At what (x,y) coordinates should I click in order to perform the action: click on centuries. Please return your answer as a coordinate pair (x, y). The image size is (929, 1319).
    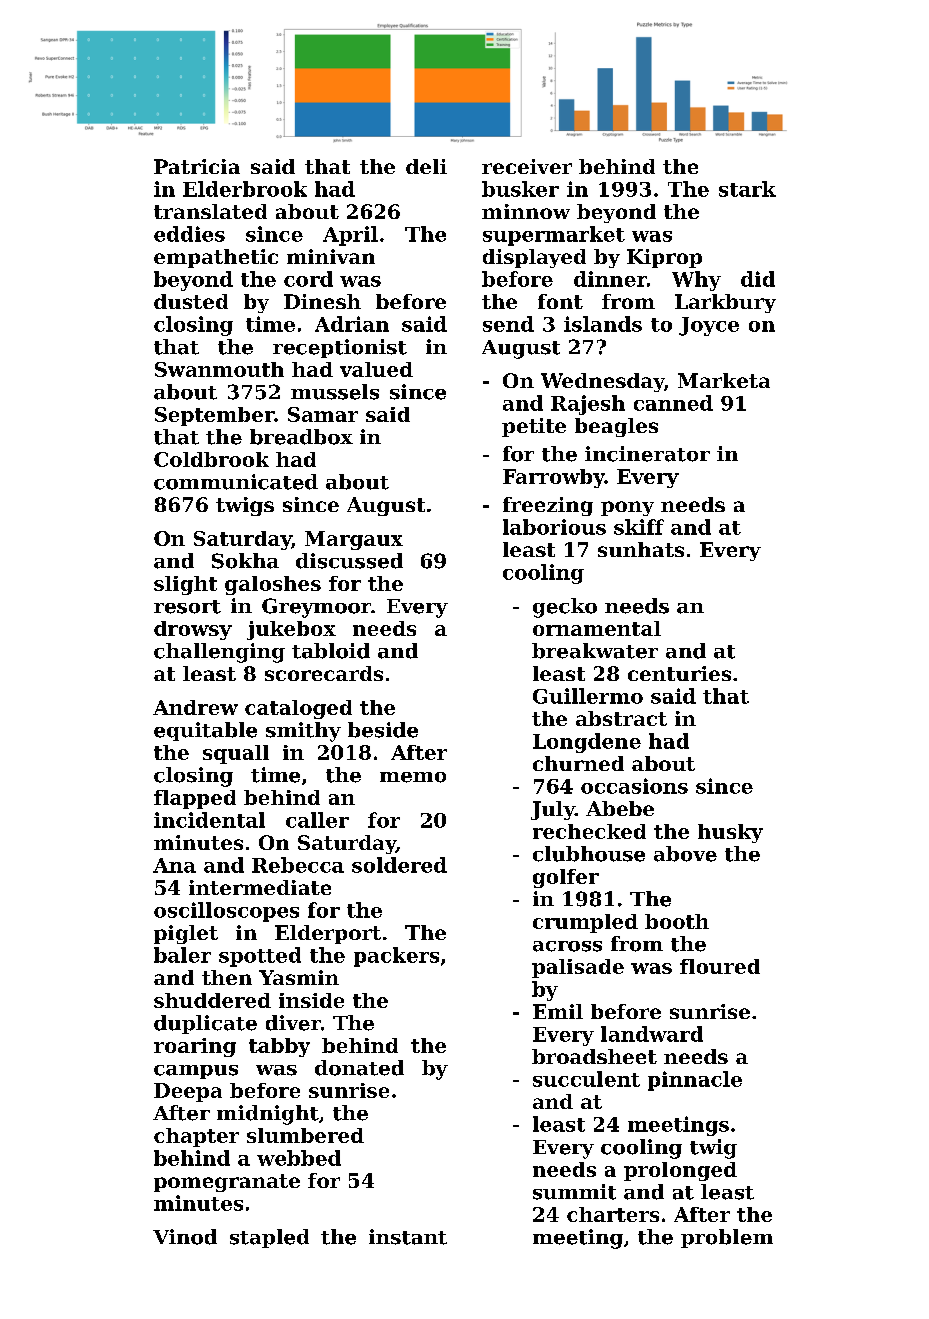
    Looking at the image, I should click on (679, 673).
